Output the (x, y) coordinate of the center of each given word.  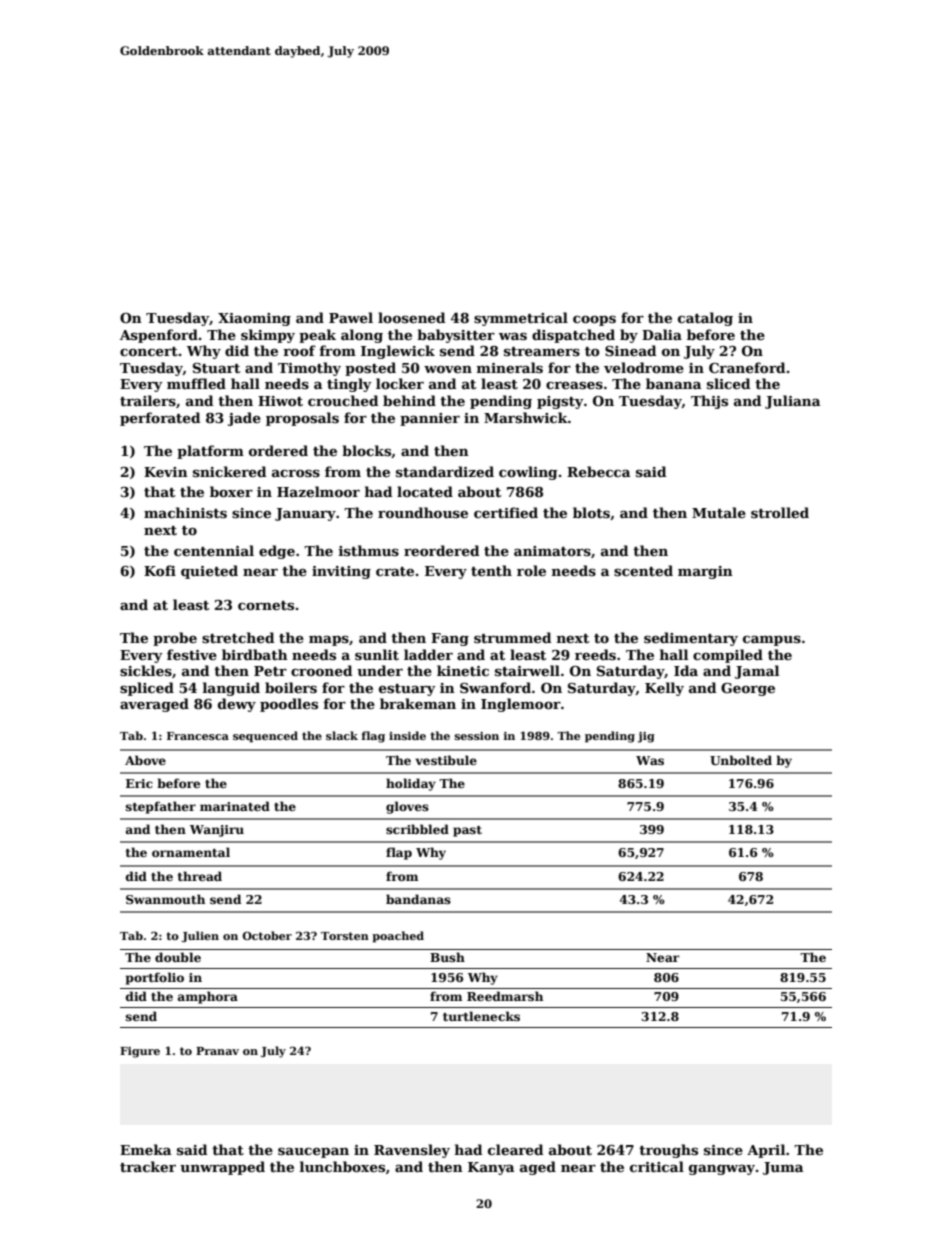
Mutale (719, 512)
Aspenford (159, 336)
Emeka (145, 1149)
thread (200, 876)
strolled (780, 512)
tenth (491, 570)
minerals (510, 367)
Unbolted (741, 760)
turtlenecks (481, 1016)
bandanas (418, 899)
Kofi (160, 570)
